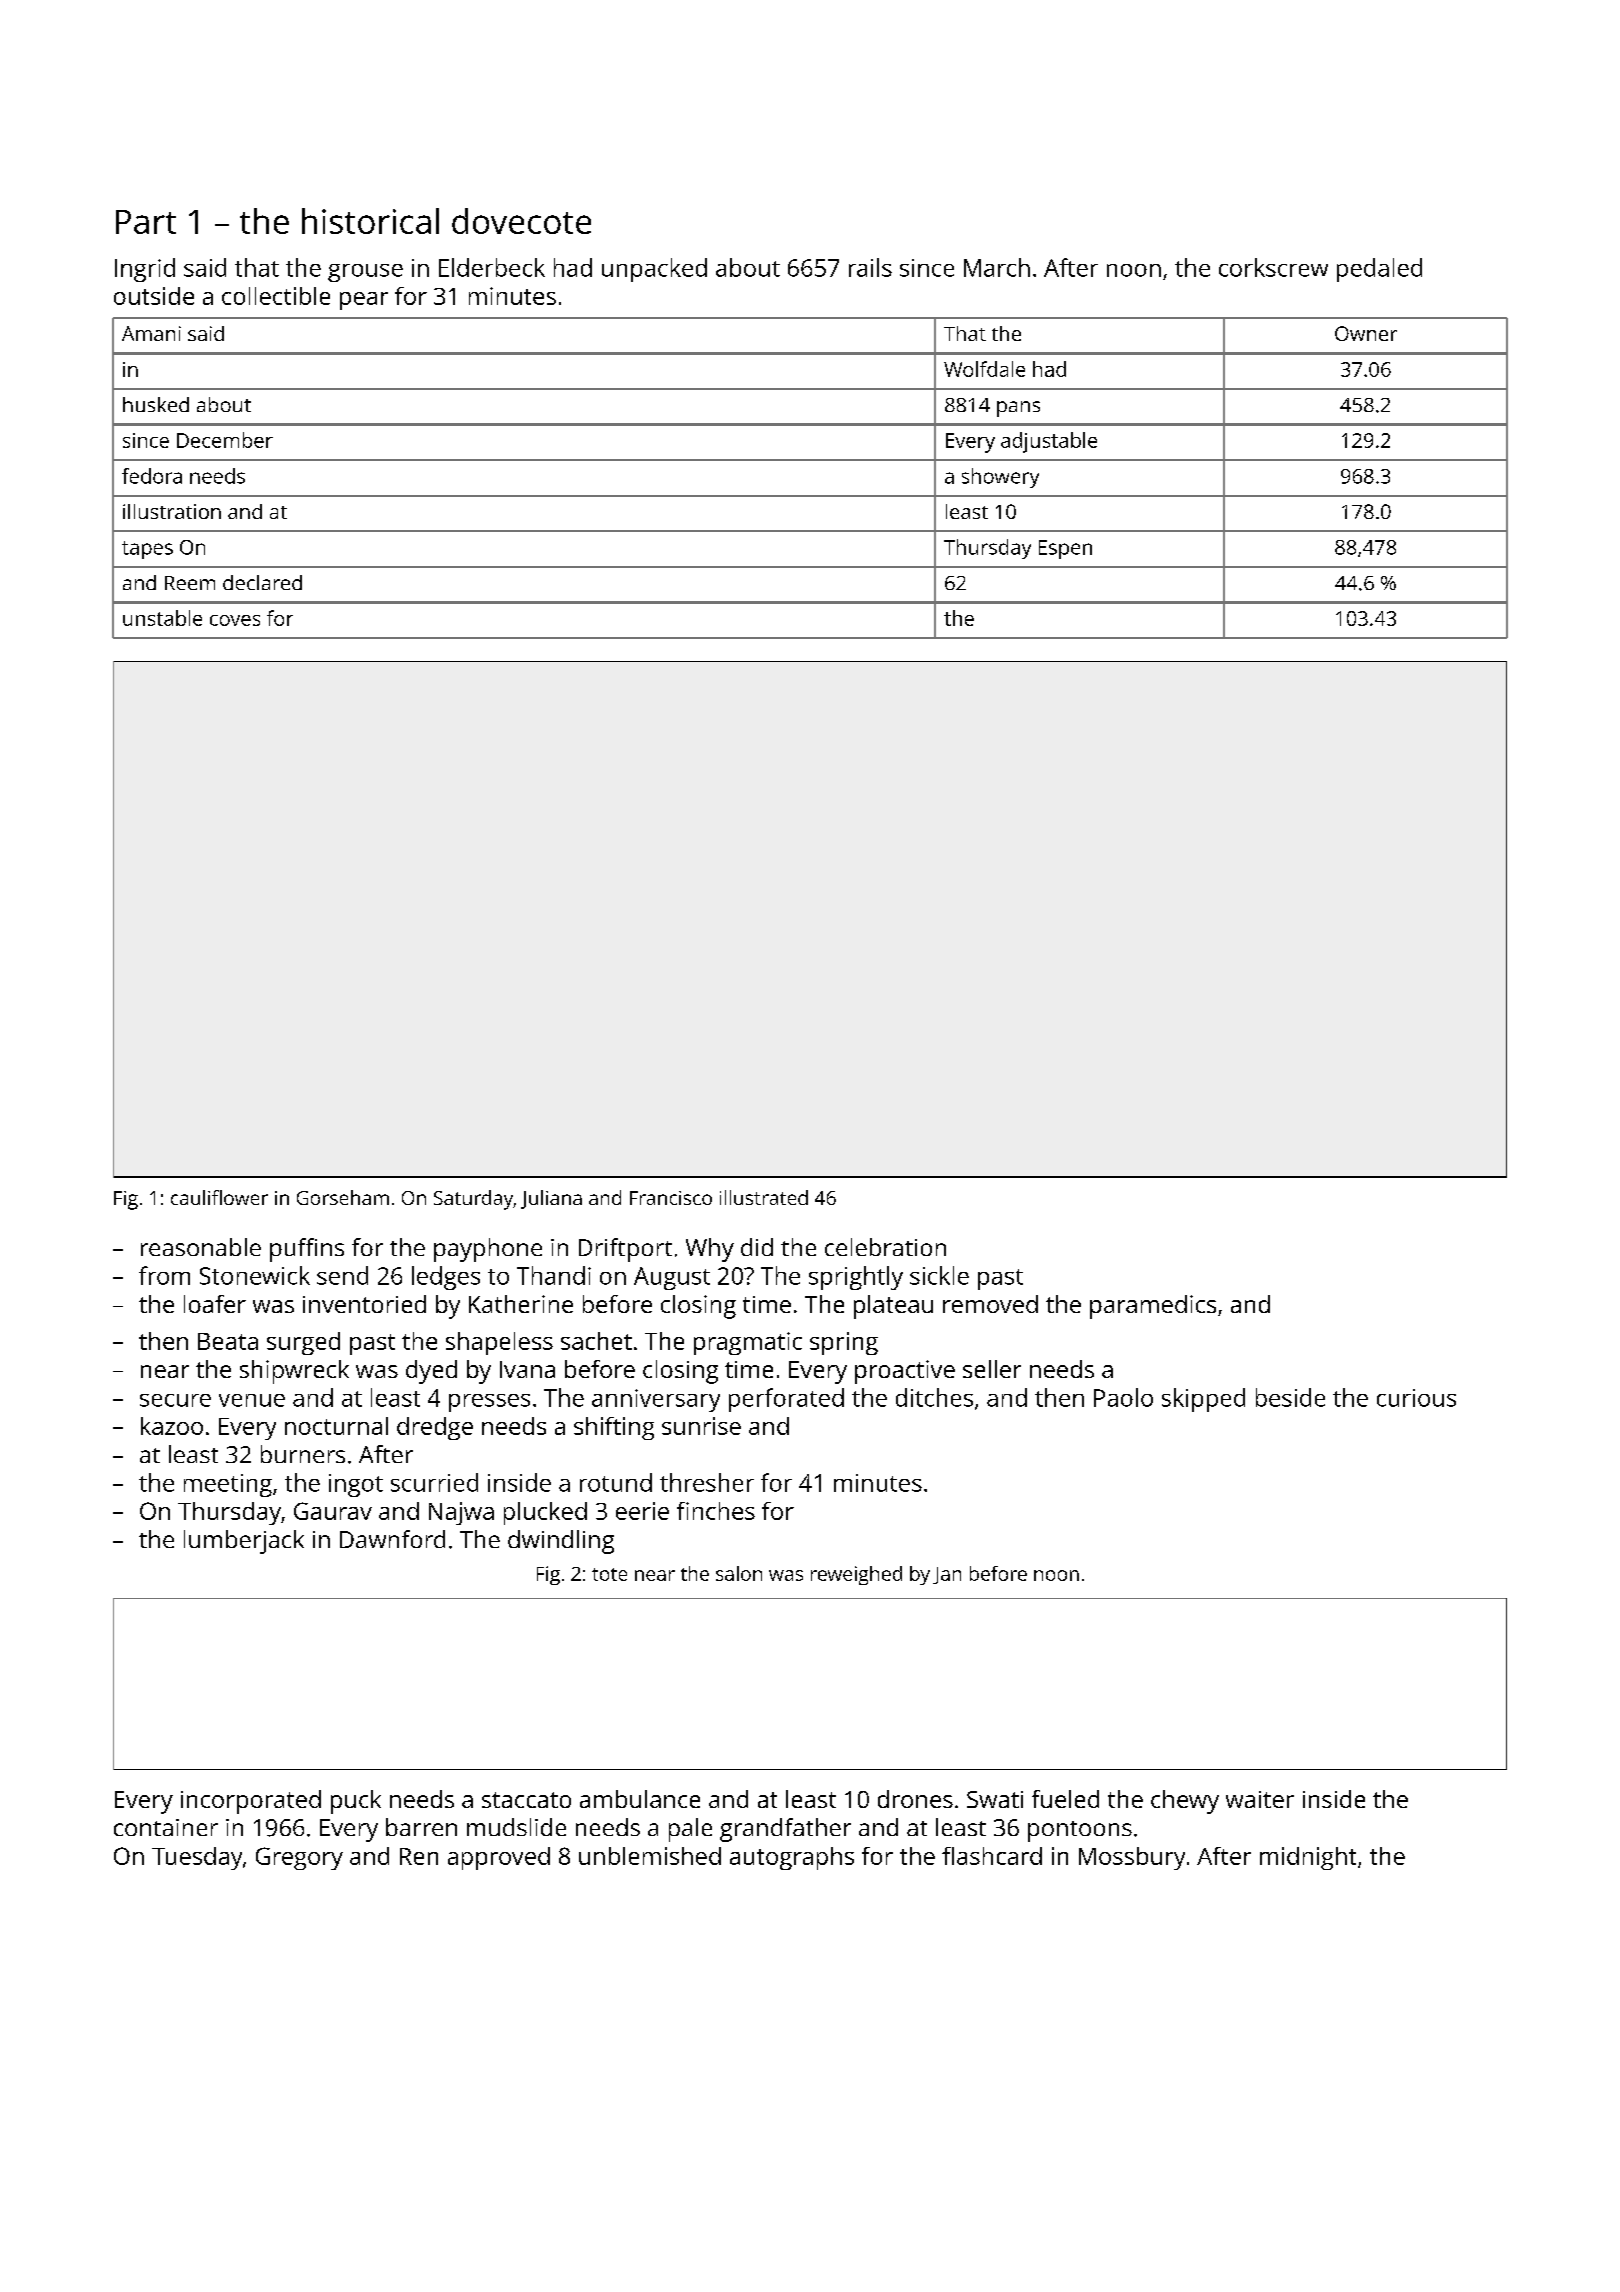 The width and height of the document is (1620, 2292). I want to click on Amani, so click(151, 333).
